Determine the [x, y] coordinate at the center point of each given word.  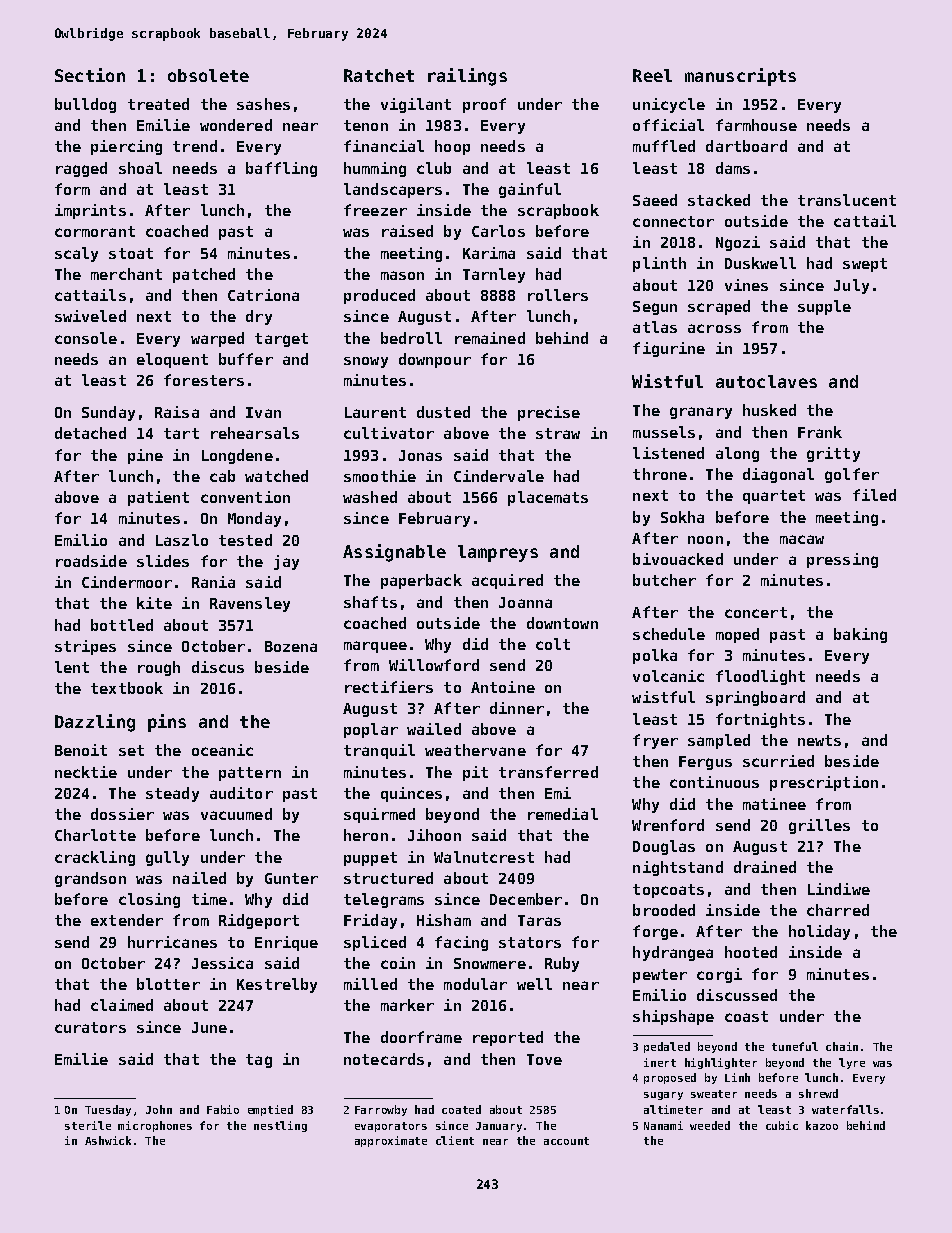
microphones [155, 1126]
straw [558, 433]
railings [467, 77]
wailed [434, 729]
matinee [774, 804]
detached [90, 433]
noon [705, 540]
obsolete [208, 75]
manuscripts [740, 77]
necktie [86, 772]
